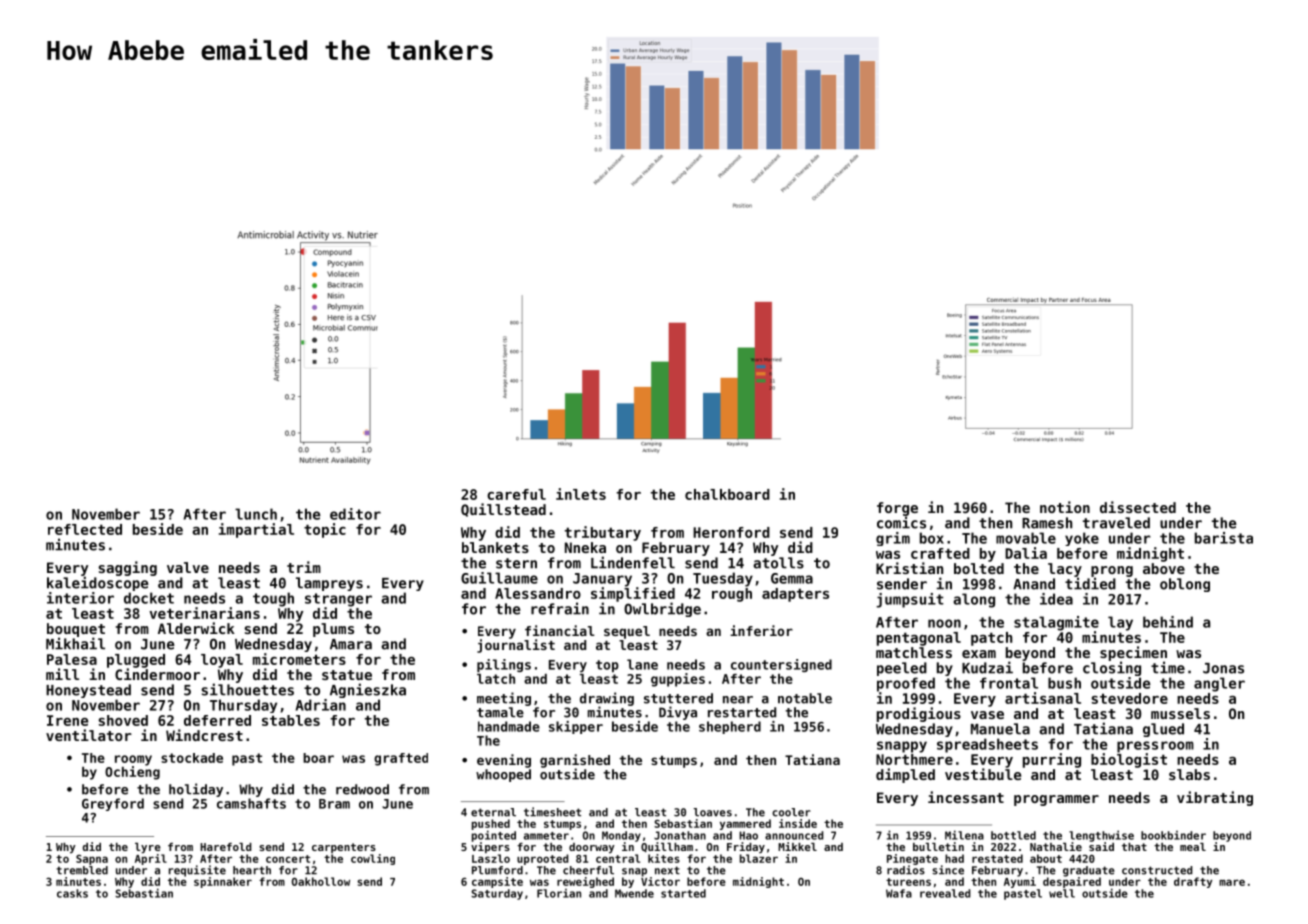 Image resolution: width=1308 pixels, height=924 pixels. What do you see at coordinates (256, 514) in the image?
I see `lunch` at bounding box center [256, 514].
